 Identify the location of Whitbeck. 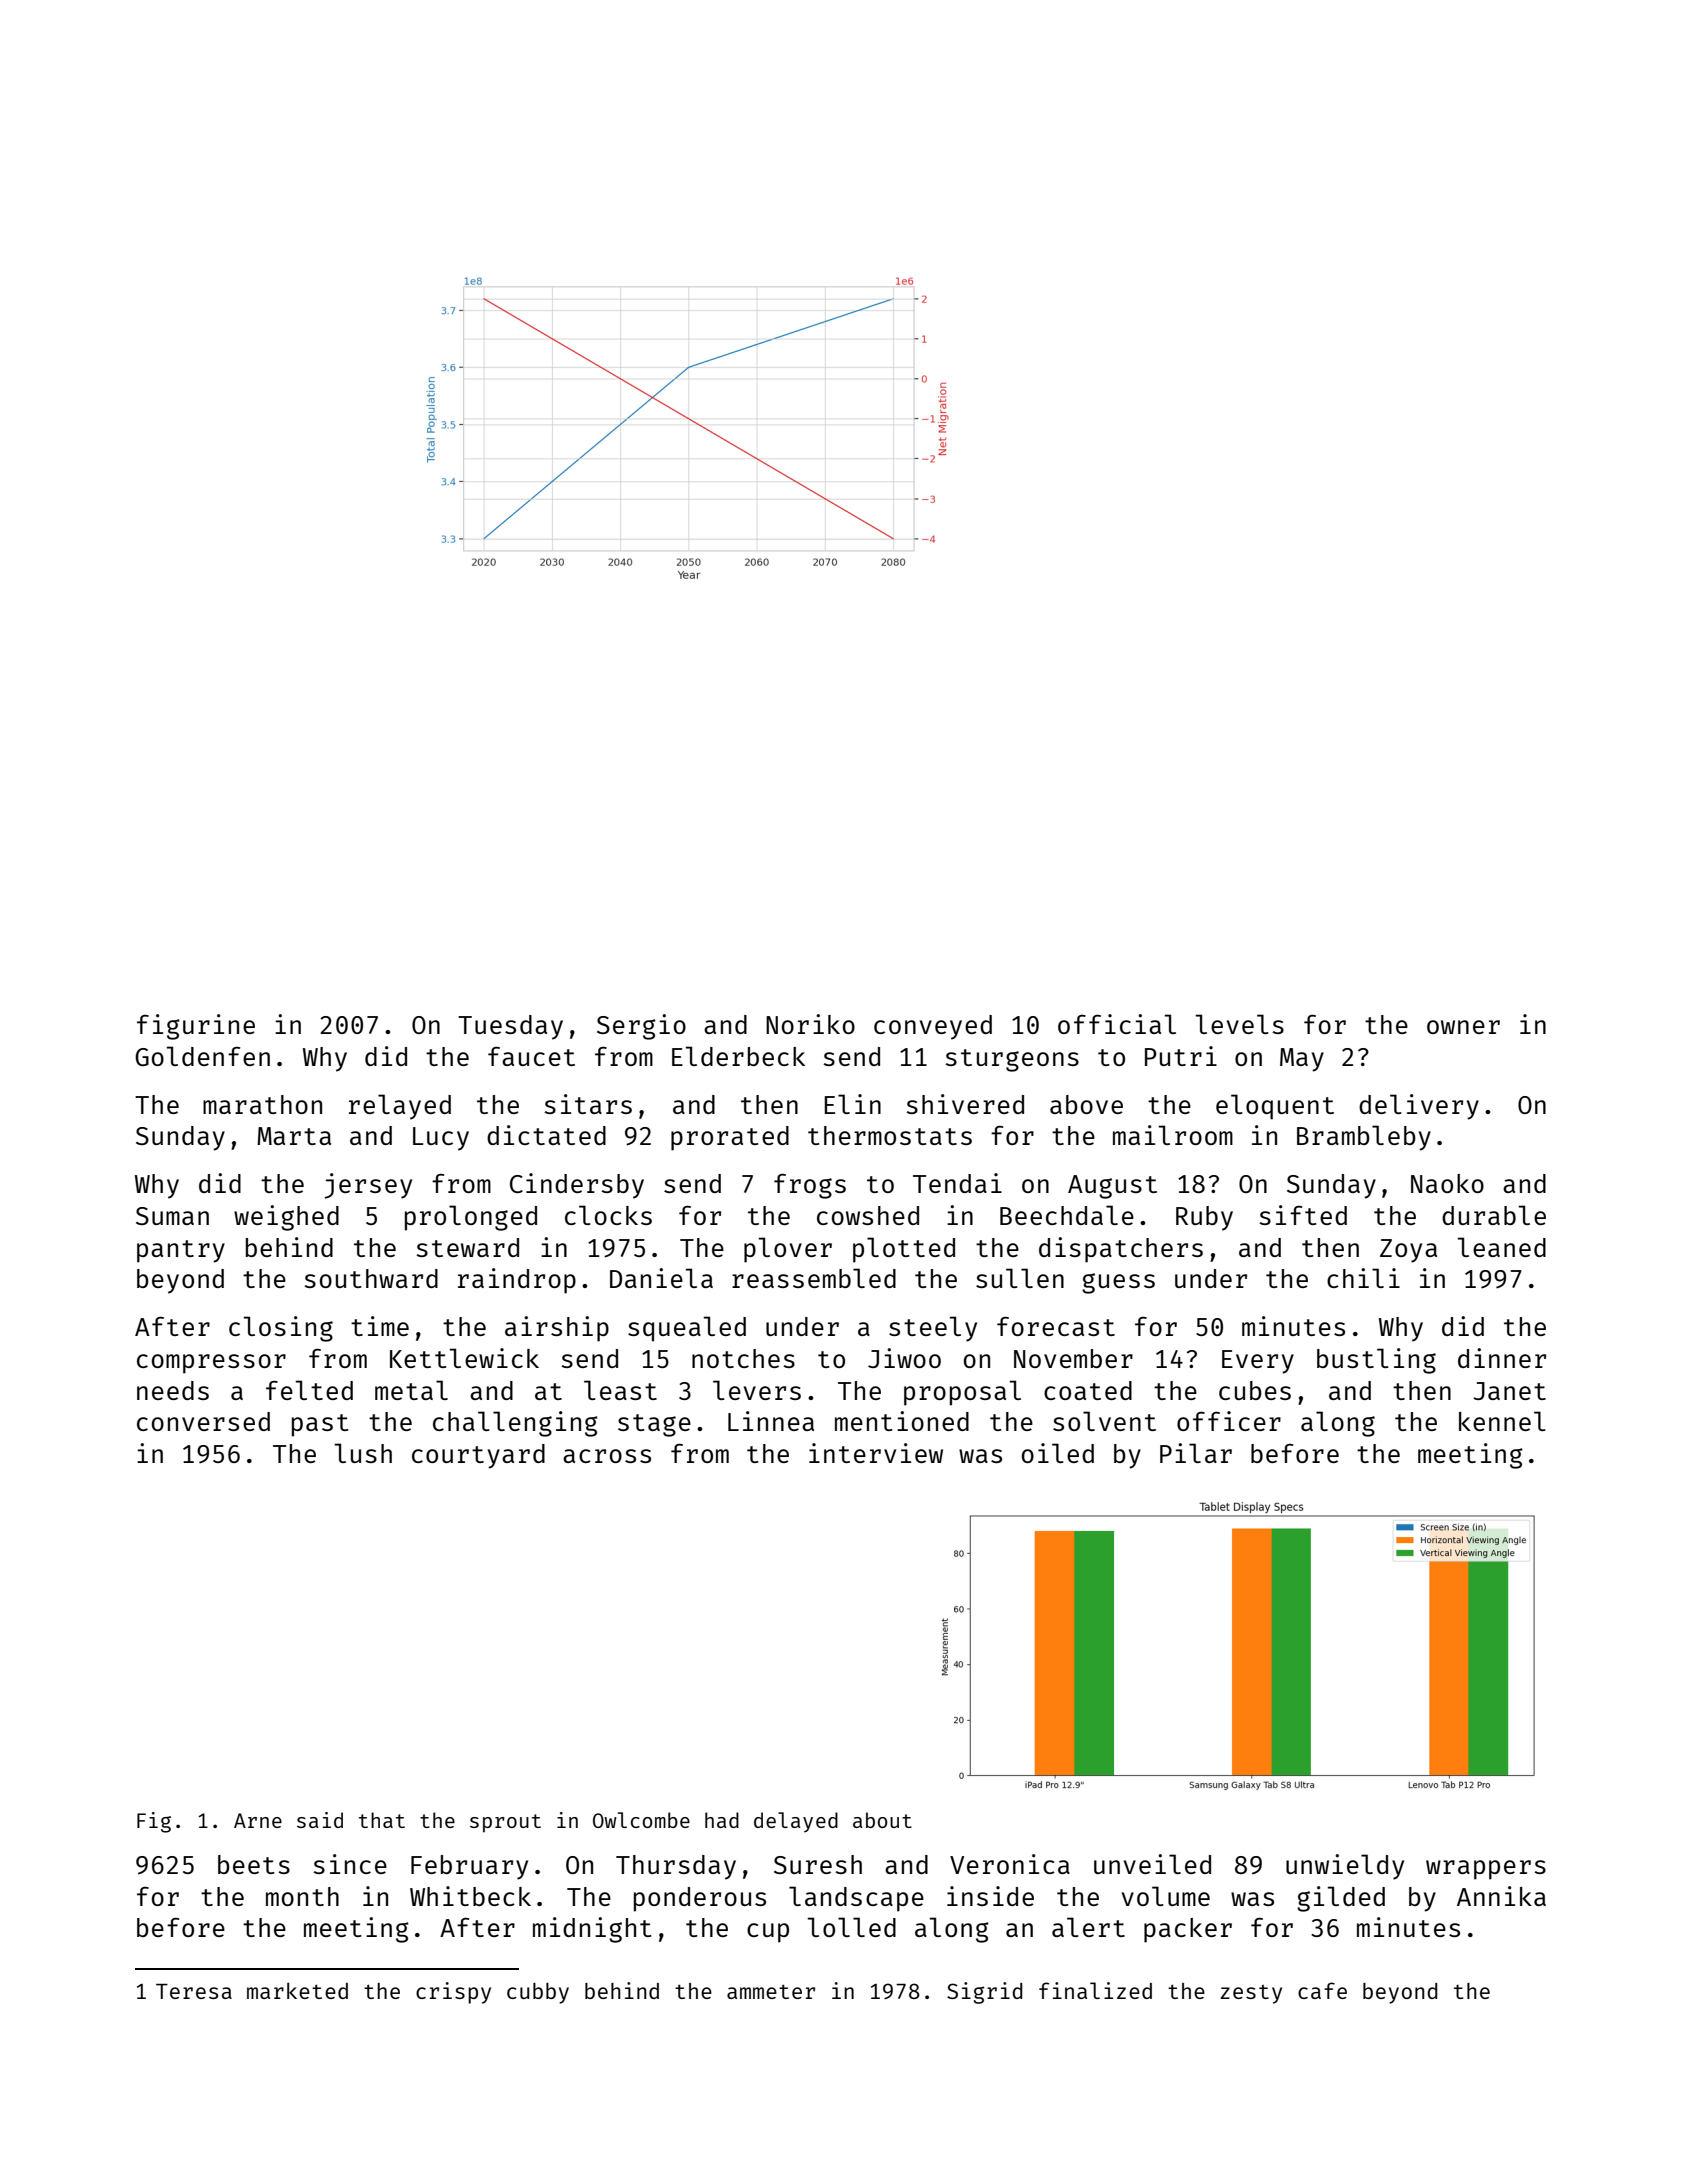
(470, 1896).
